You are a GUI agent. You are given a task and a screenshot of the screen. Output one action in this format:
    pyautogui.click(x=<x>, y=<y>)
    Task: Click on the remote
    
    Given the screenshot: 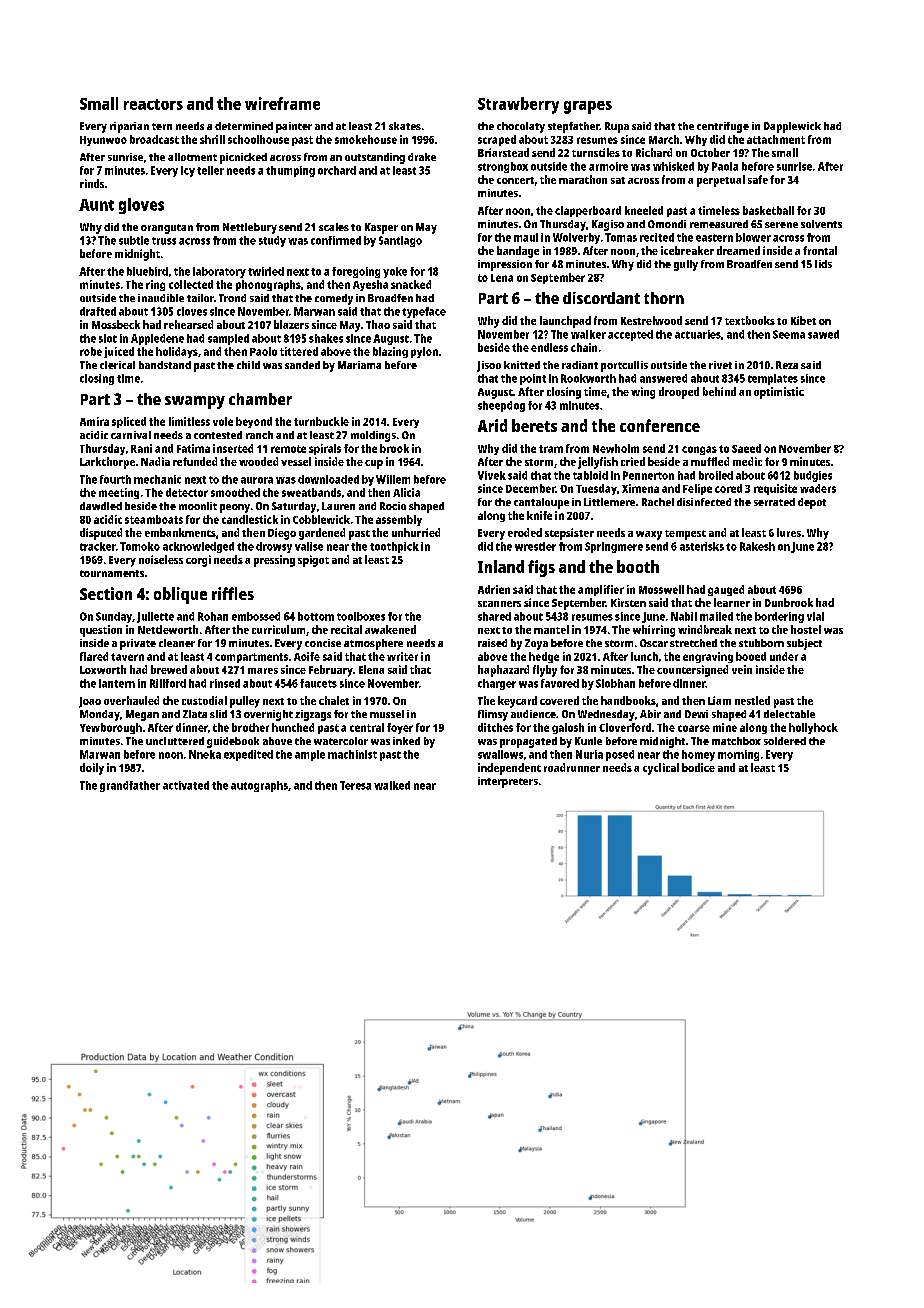 What is the action you would take?
    pyautogui.click(x=288, y=449)
